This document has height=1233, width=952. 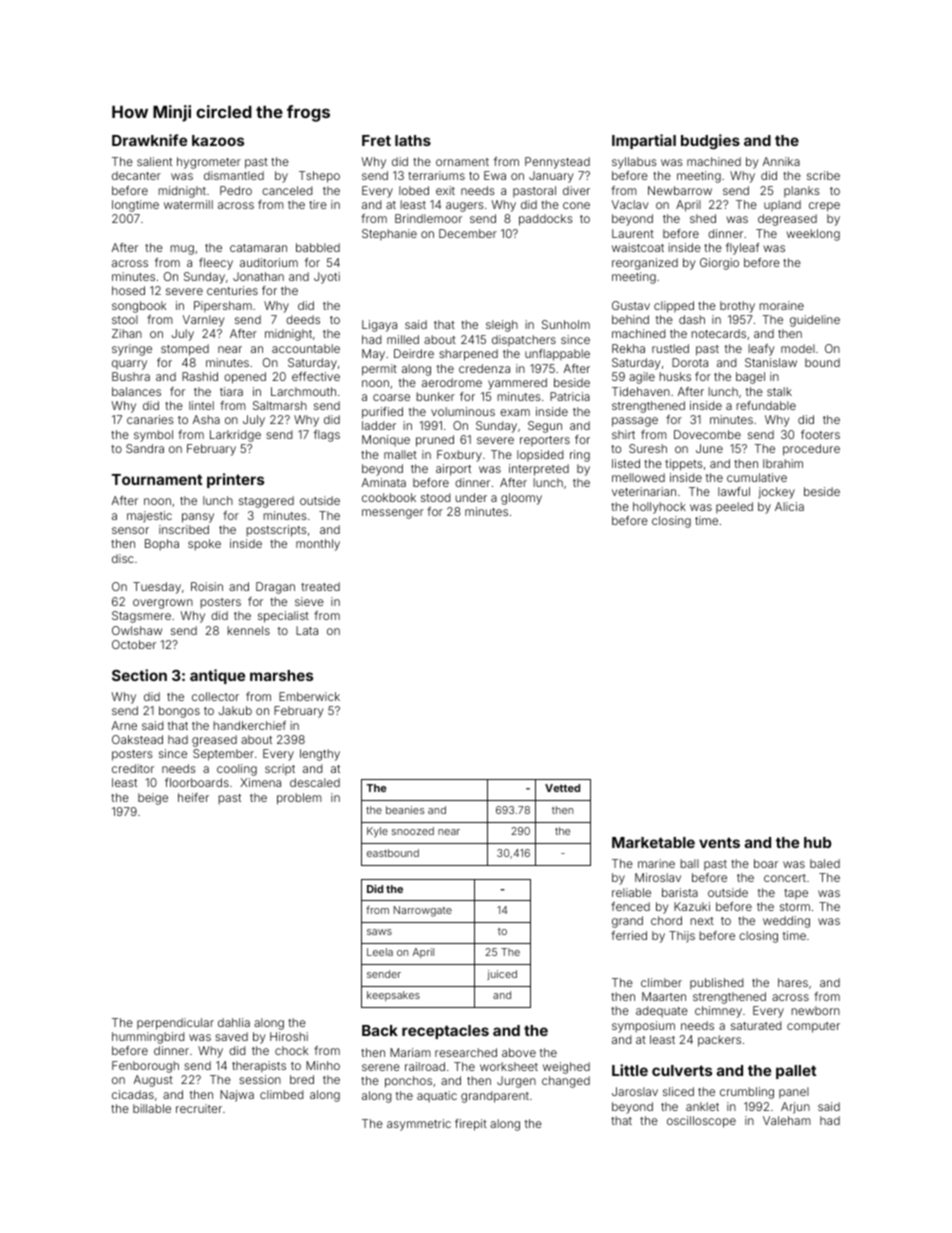 I want to click on Stephanie, so click(x=389, y=234).
